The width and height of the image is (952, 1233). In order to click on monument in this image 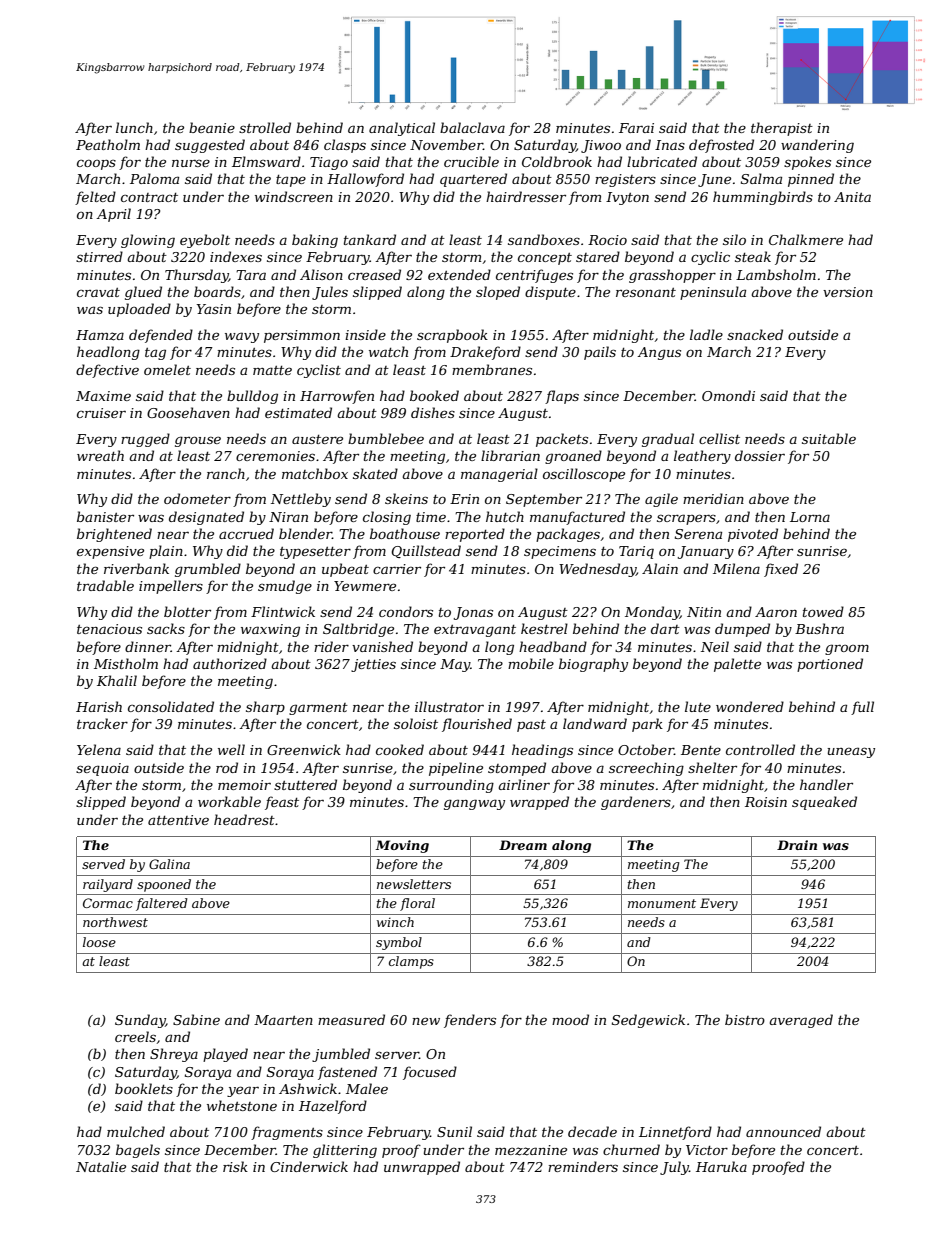, I will do `click(662, 903)`.
